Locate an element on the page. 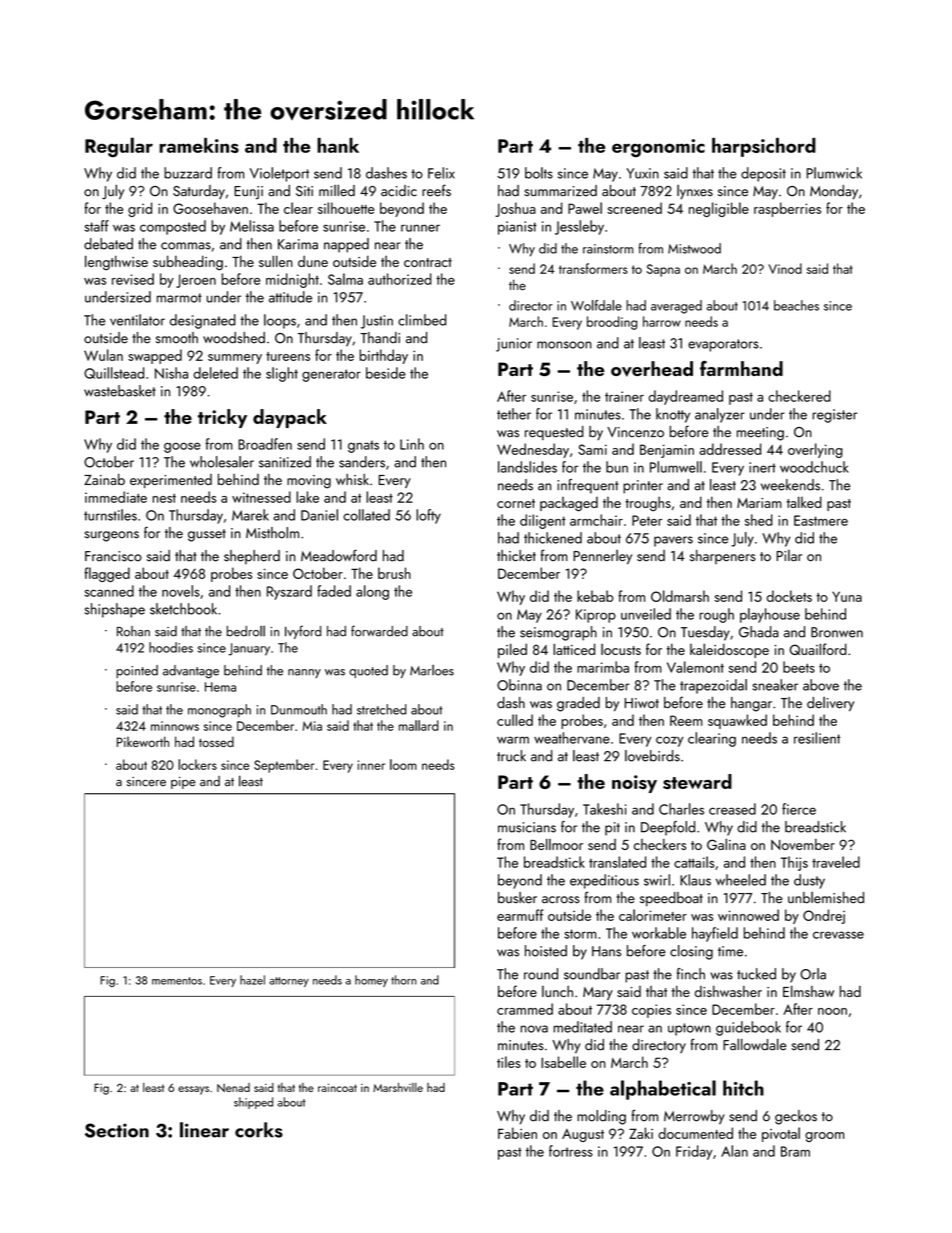 The height and width of the image is (1233, 952). pipe is located at coordinates (183, 783).
